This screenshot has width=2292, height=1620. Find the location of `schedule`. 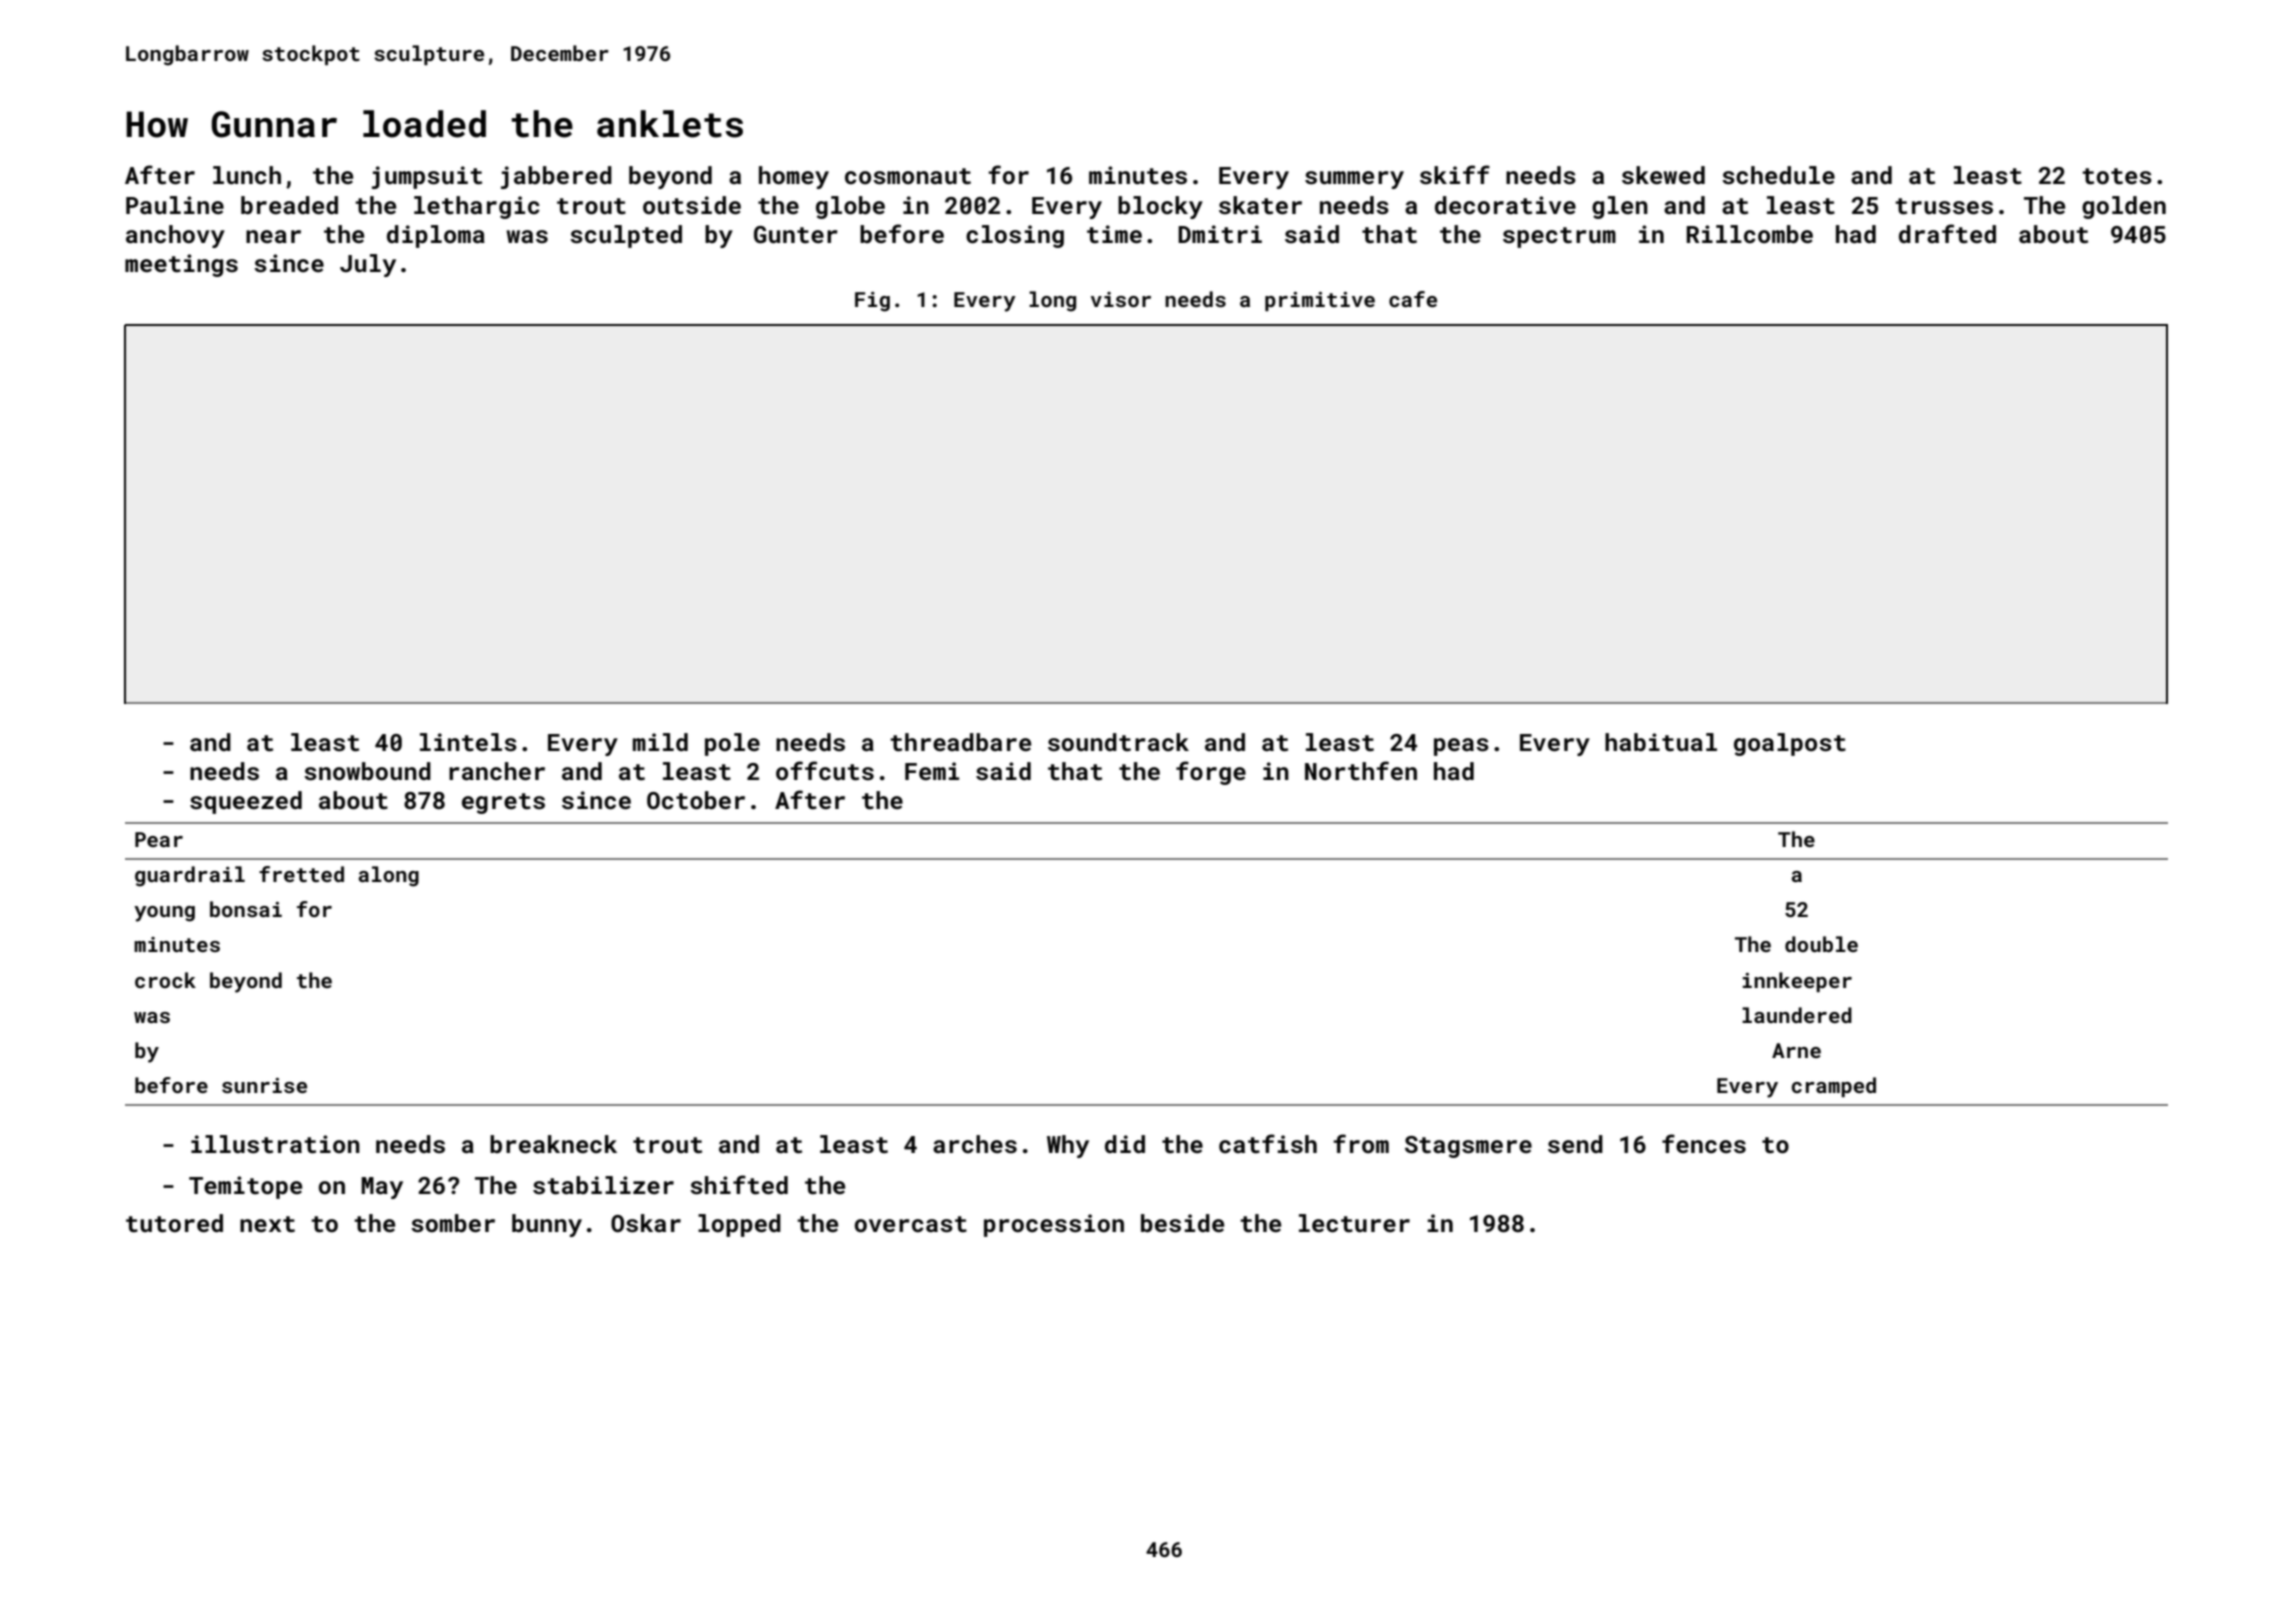

schedule is located at coordinates (1778, 175).
